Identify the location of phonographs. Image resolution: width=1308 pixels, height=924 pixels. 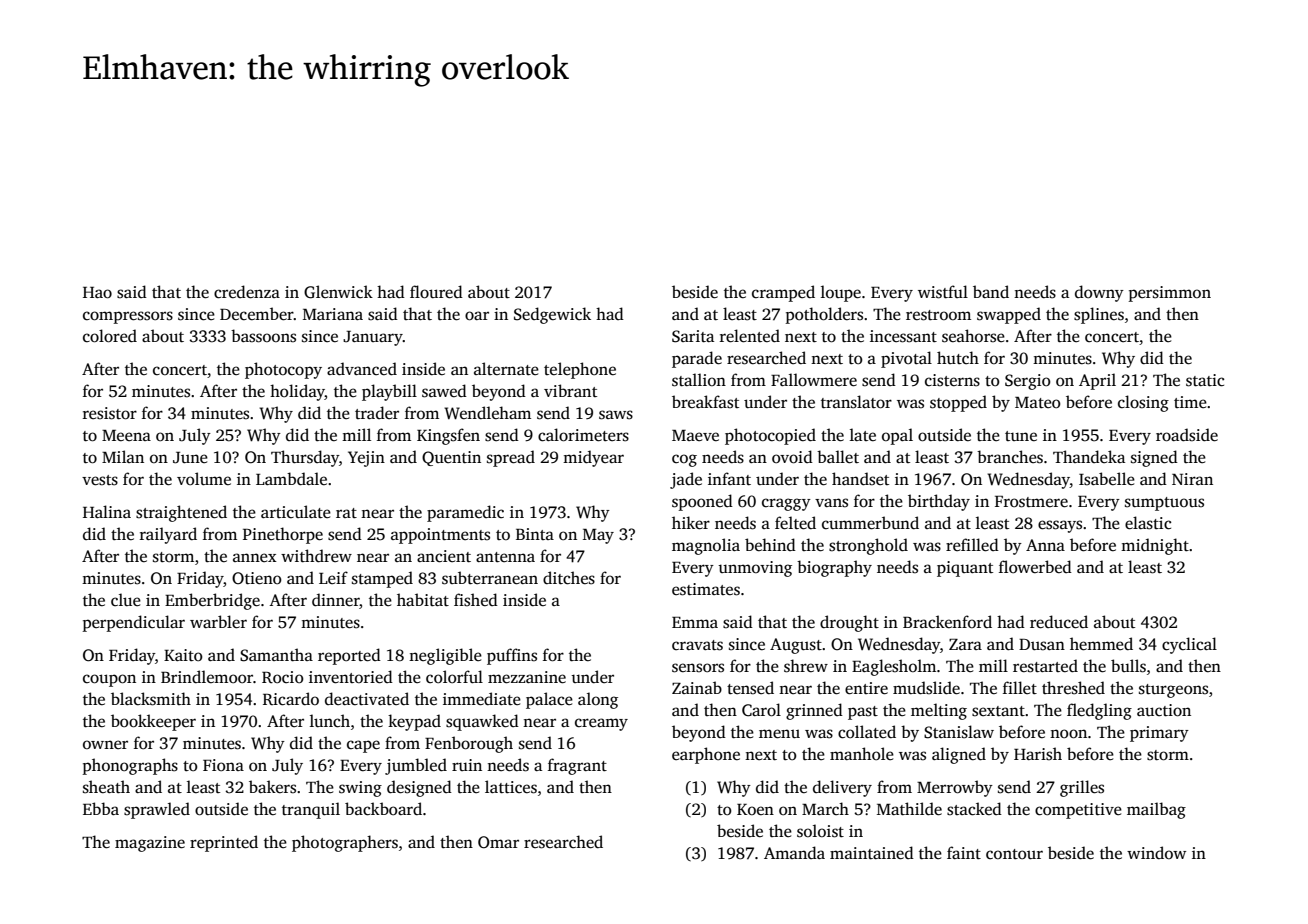
(130, 766).
